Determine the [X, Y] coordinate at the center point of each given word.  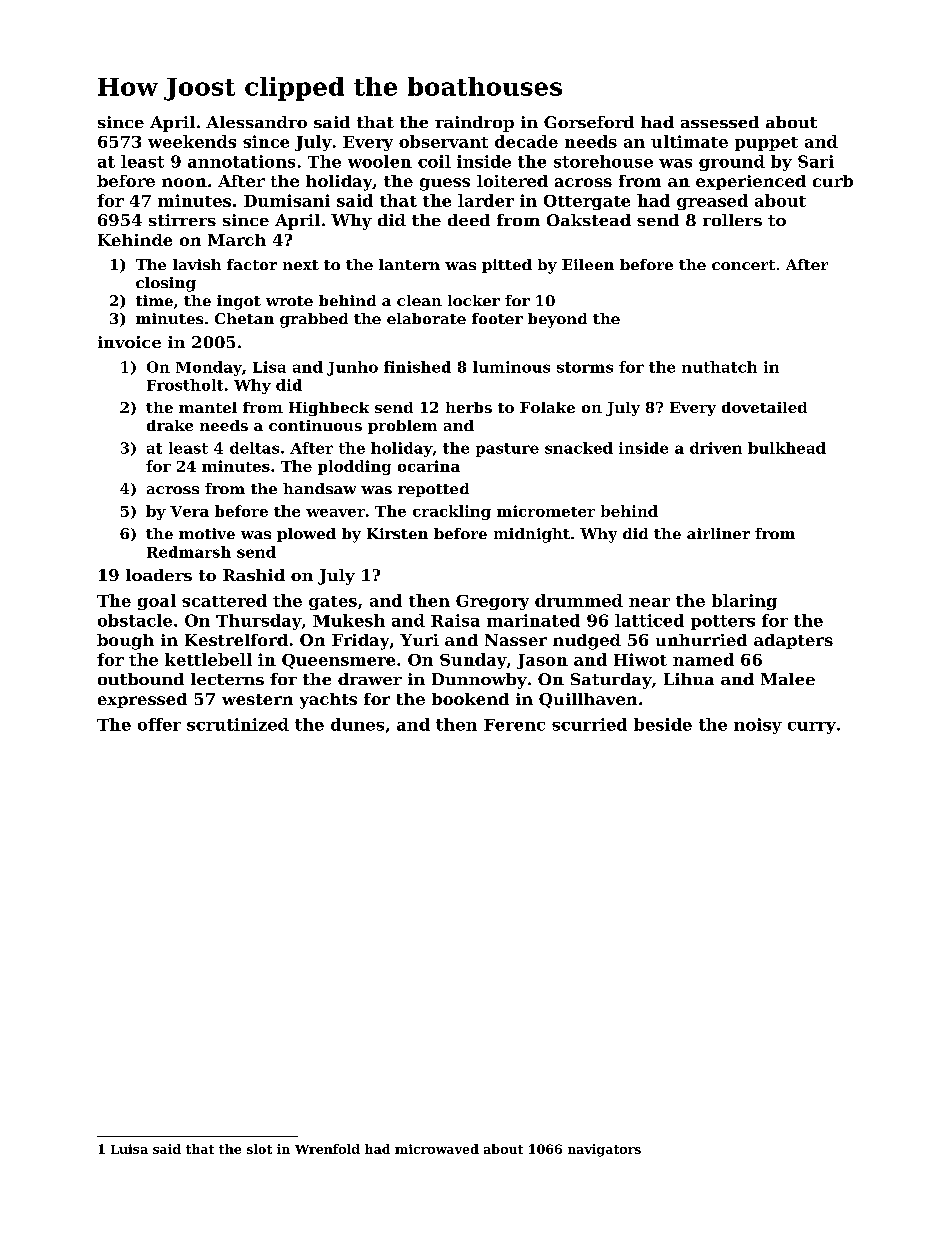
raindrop [474, 124]
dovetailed [764, 407]
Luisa [129, 1149]
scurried [589, 724]
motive [207, 533]
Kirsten [397, 533]
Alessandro [256, 122]
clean [419, 300]
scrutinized [238, 724]
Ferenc [514, 725]
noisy [758, 726]
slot [259, 1149]
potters [723, 622]
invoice [129, 342]
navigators [604, 1150]
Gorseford [589, 122]
